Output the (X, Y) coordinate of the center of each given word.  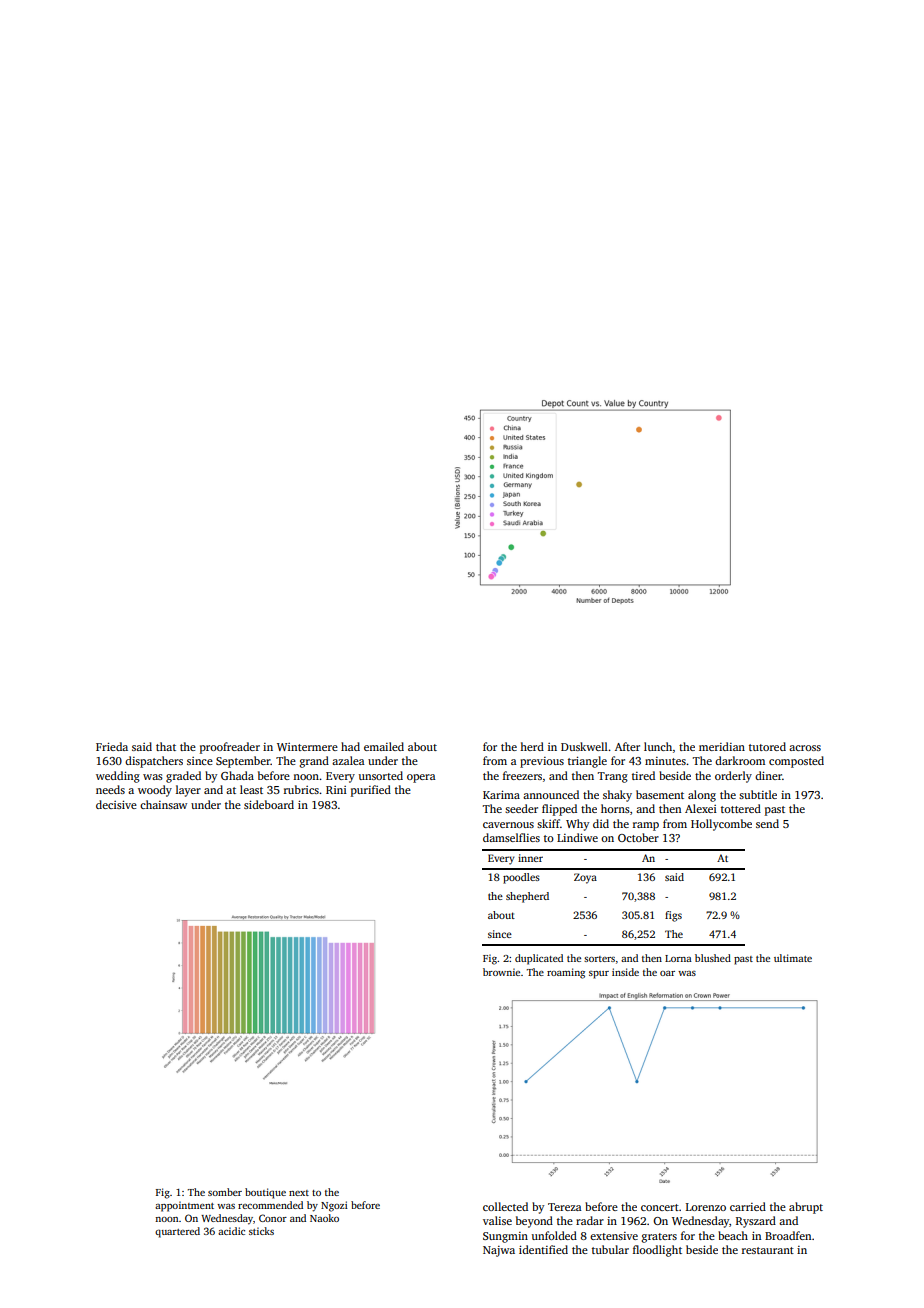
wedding (118, 777)
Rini (336, 790)
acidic (231, 1231)
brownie (501, 972)
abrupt (806, 1208)
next (299, 1193)
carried (748, 1206)
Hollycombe (721, 825)
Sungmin (505, 1237)
